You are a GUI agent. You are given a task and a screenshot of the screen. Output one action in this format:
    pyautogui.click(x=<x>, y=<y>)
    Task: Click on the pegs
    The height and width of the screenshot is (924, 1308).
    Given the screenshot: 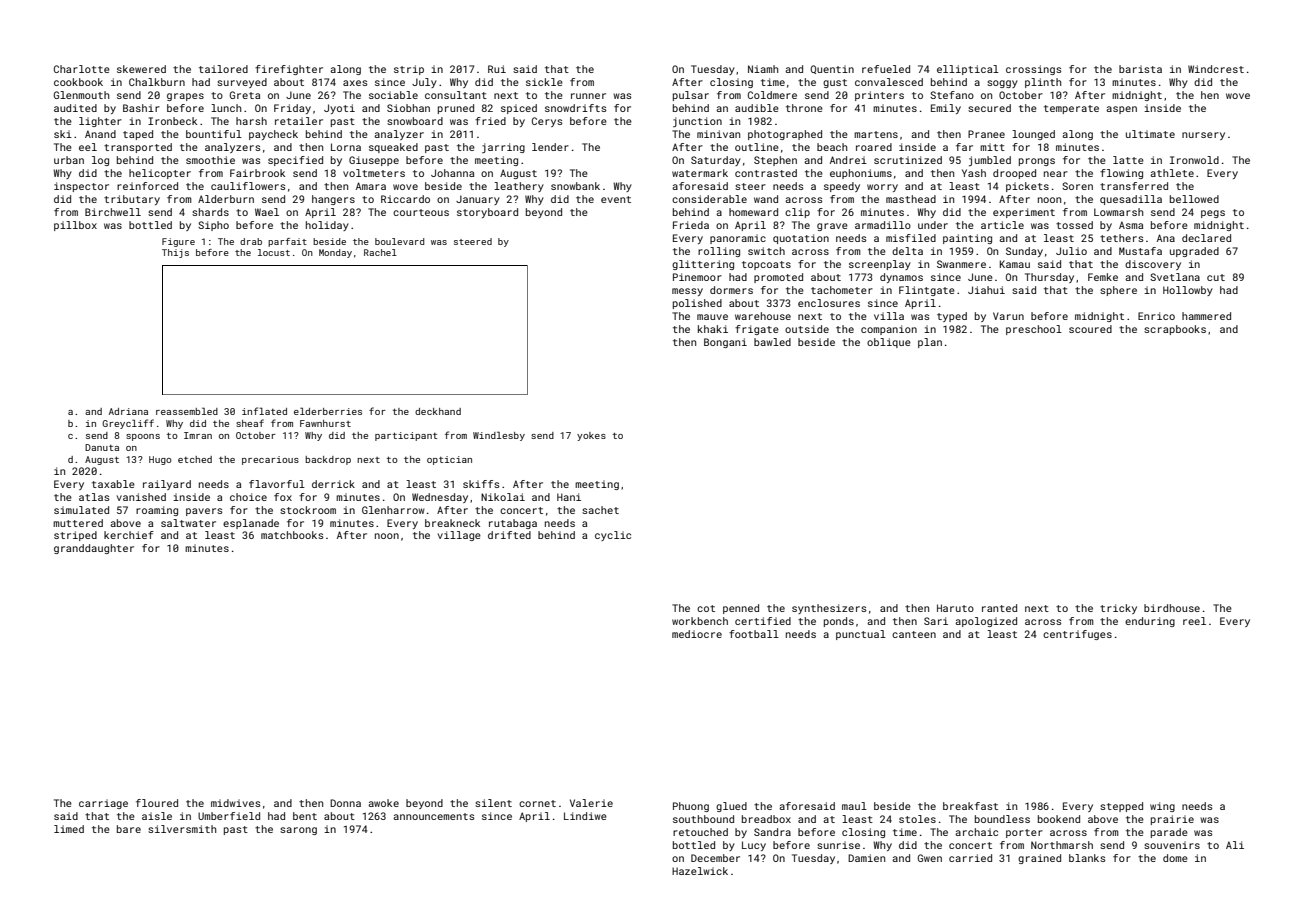 What is the action you would take?
    pyautogui.click(x=1213, y=214)
